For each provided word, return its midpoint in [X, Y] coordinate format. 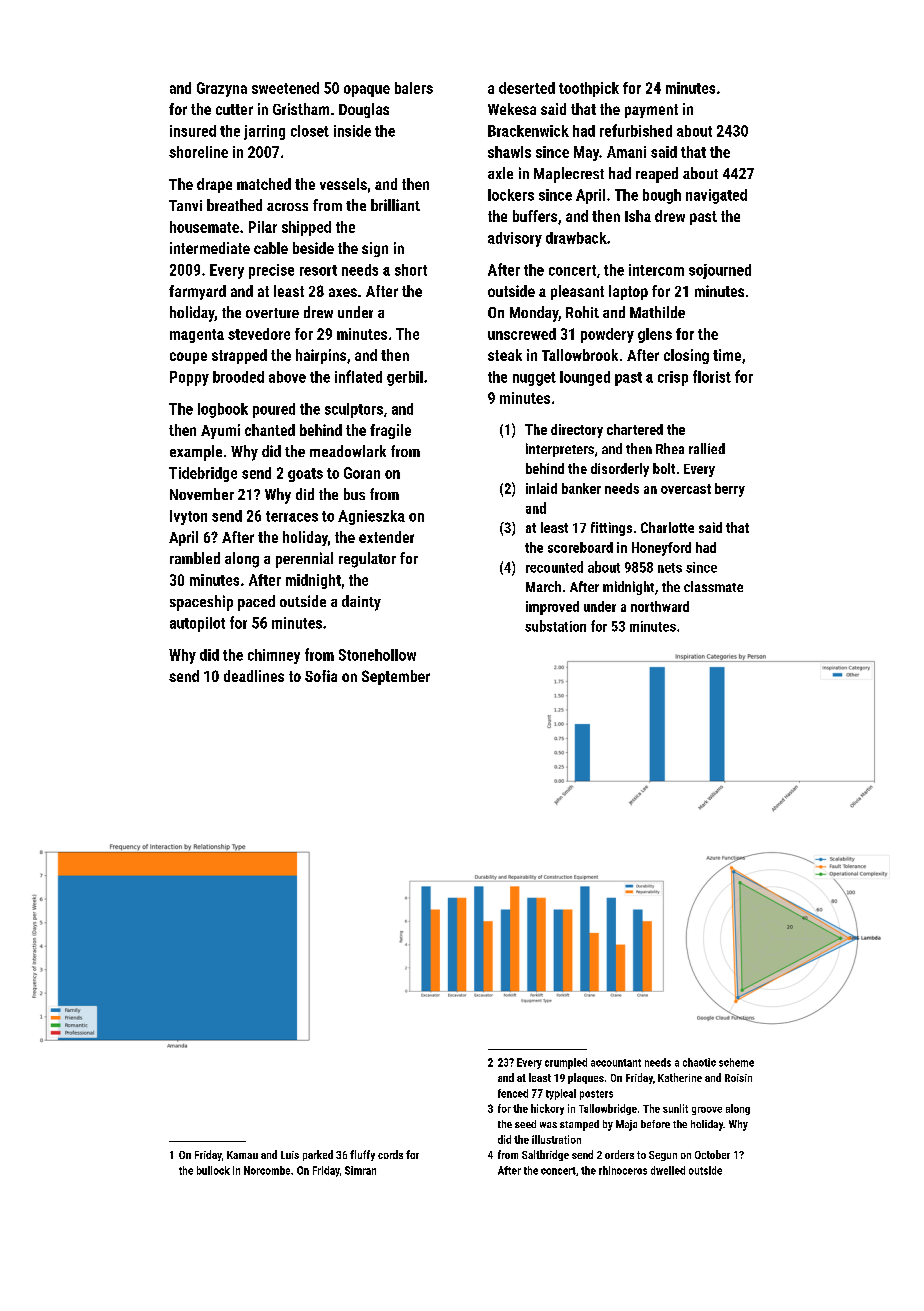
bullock [213, 1170]
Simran [360, 1170]
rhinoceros [623, 1170]
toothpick [589, 89]
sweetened [285, 88]
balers [414, 88]
